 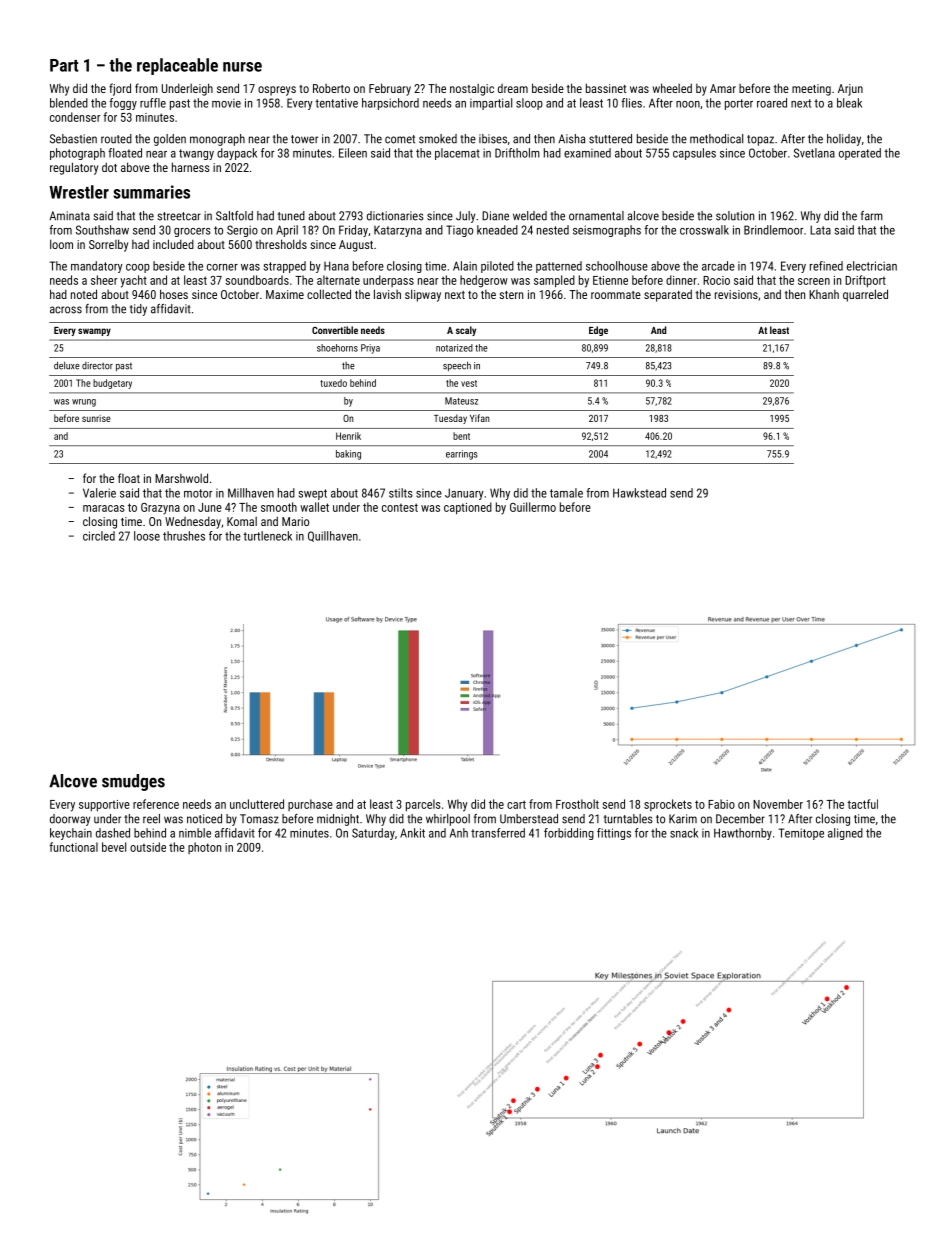 I want to click on fittings, so click(x=614, y=834).
